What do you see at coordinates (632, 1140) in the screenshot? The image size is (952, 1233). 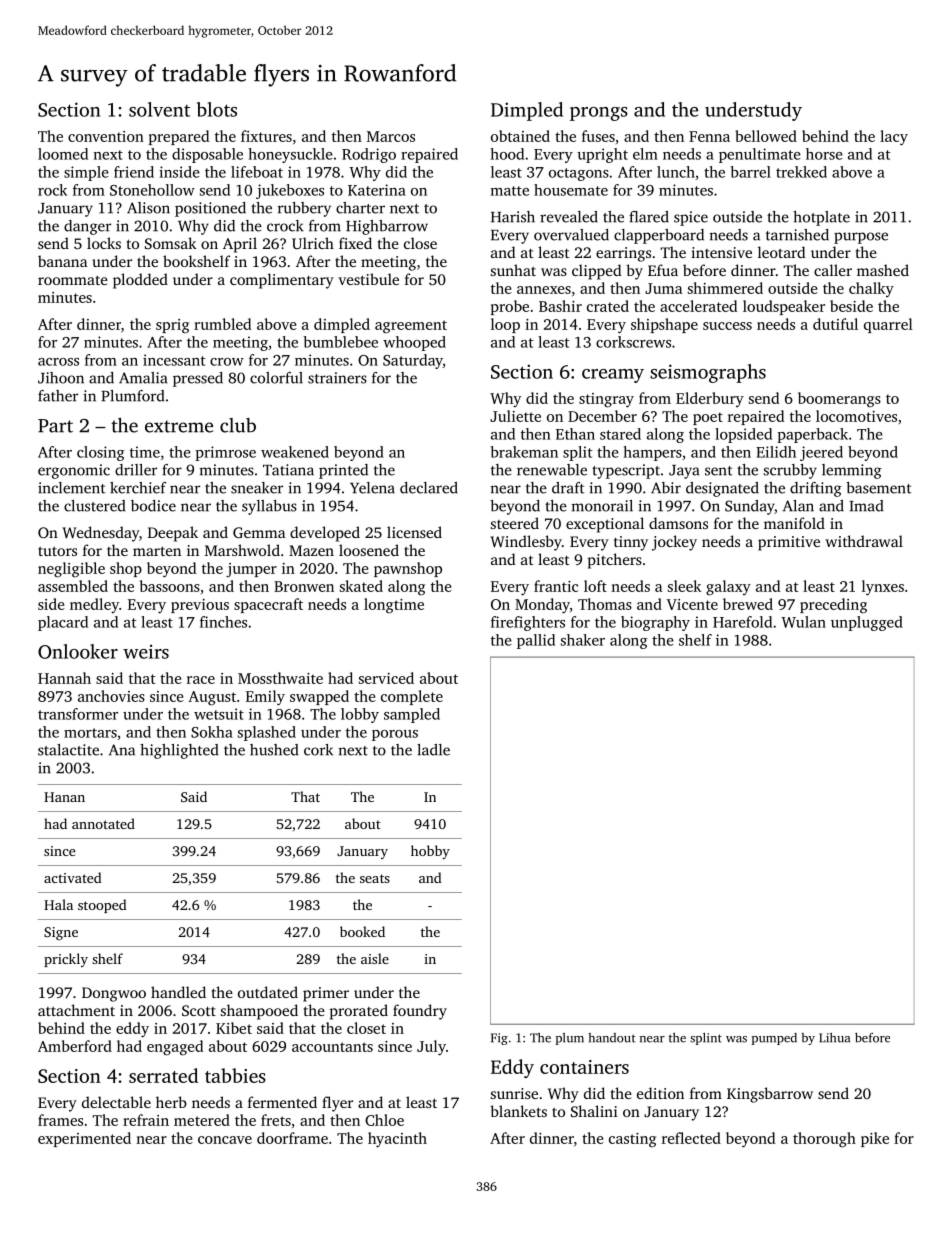 I see `casting` at bounding box center [632, 1140].
